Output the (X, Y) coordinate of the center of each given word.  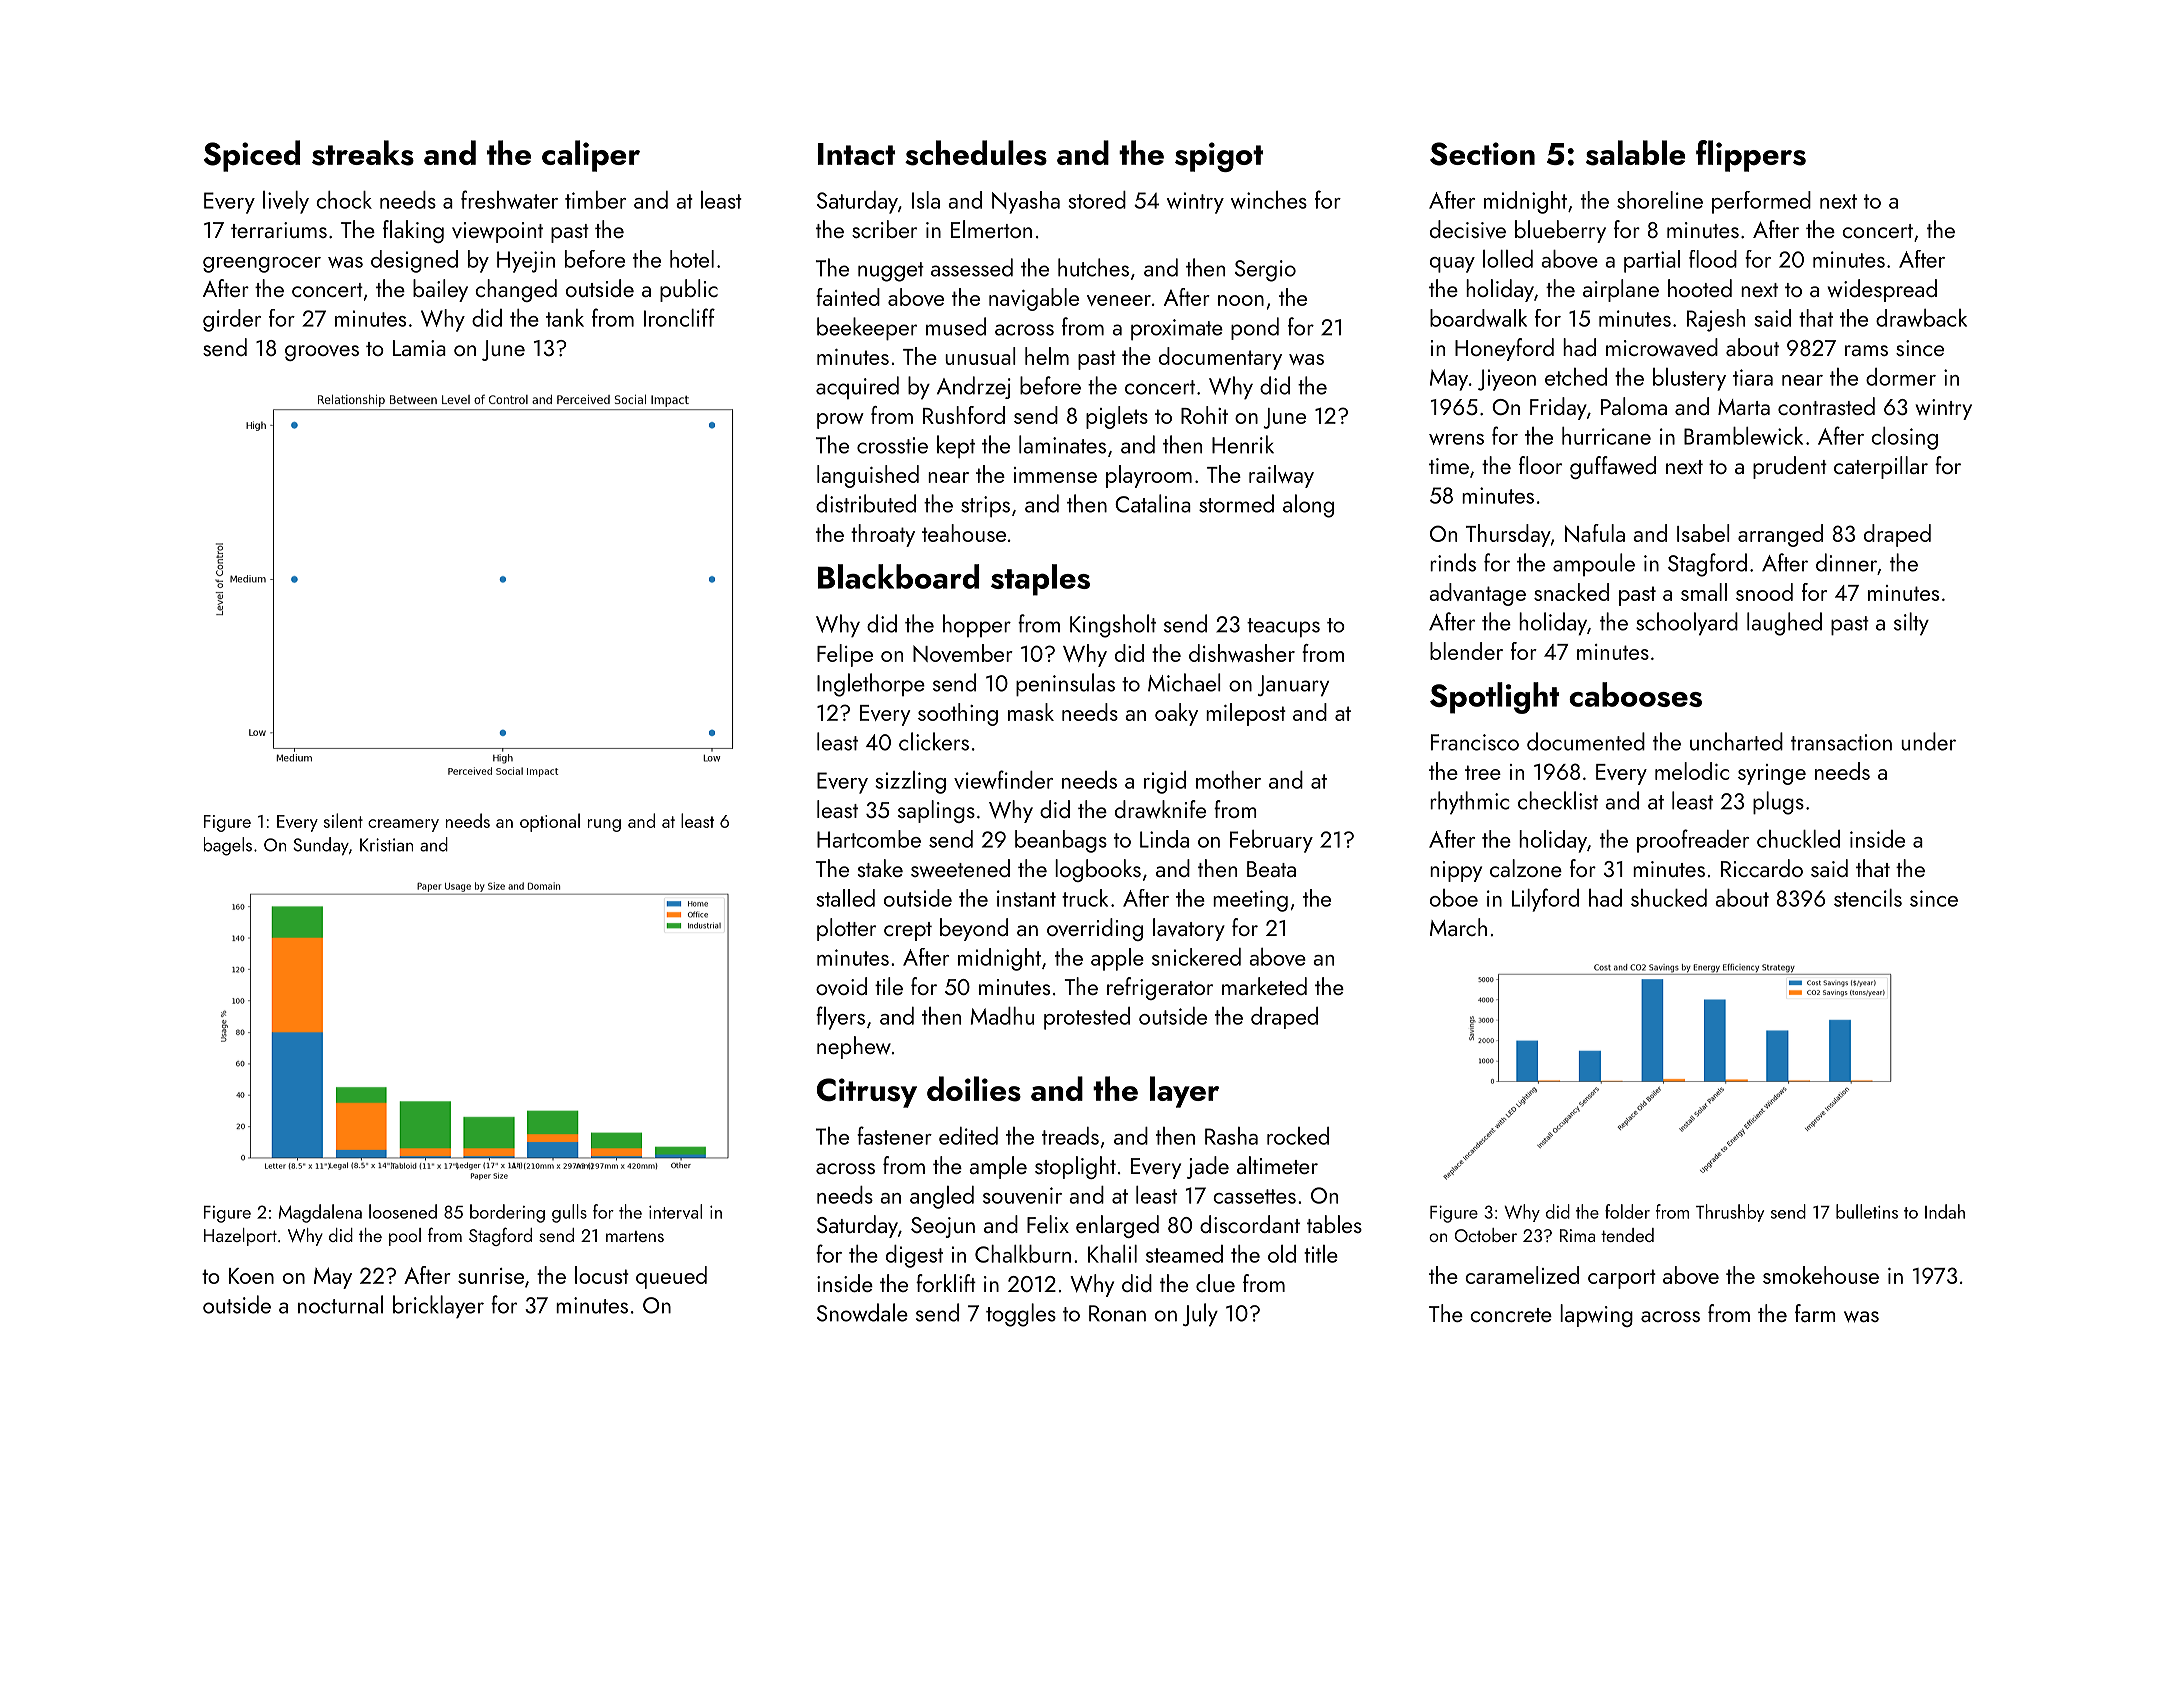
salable (1635, 153)
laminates (1062, 444)
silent (343, 820)
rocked (1298, 1136)
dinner (1846, 562)
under (1928, 741)
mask (1031, 712)
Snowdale (862, 1312)
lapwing (1596, 1315)
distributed (866, 503)
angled (942, 1197)
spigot (1219, 157)
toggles (1021, 1315)
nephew (854, 1047)
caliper (591, 156)
